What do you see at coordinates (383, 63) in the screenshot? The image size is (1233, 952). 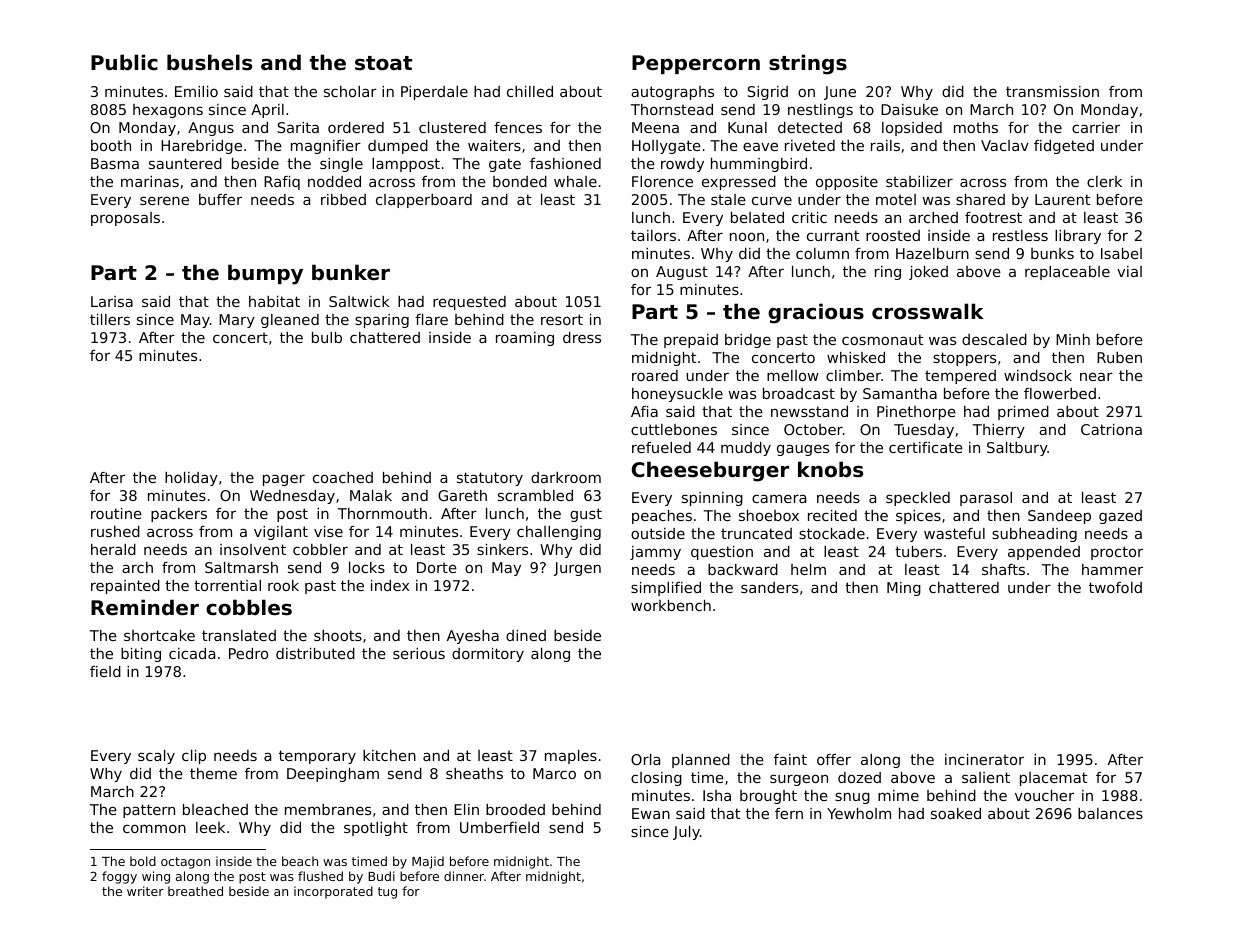 I see `stoat` at bounding box center [383, 63].
